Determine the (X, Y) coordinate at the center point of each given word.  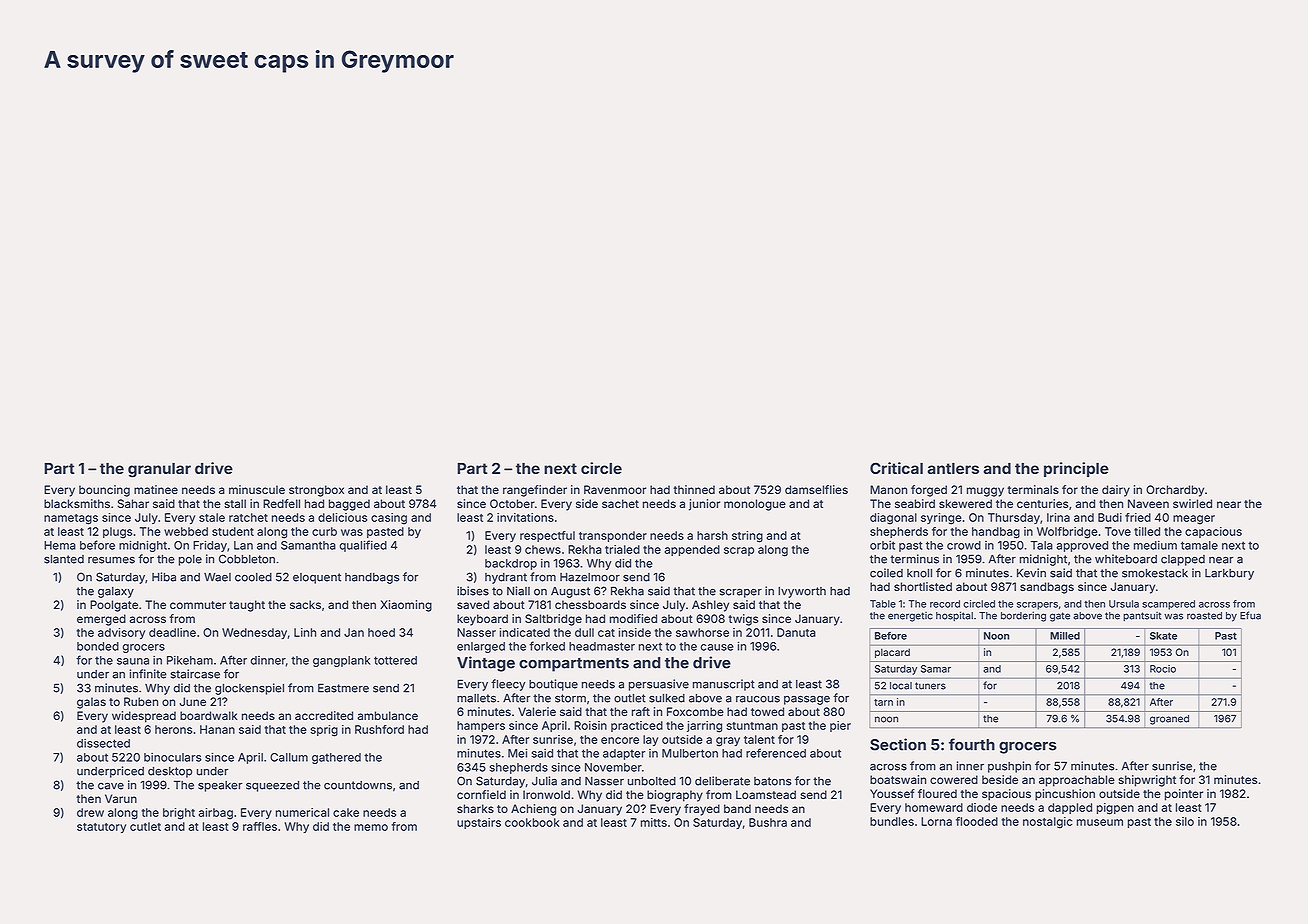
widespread (144, 717)
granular (159, 470)
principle (1076, 469)
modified (633, 618)
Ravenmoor (615, 489)
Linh (305, 632)
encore (620, 740)
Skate (1163, 636)
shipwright (1147, 781)
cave (111, 786)
